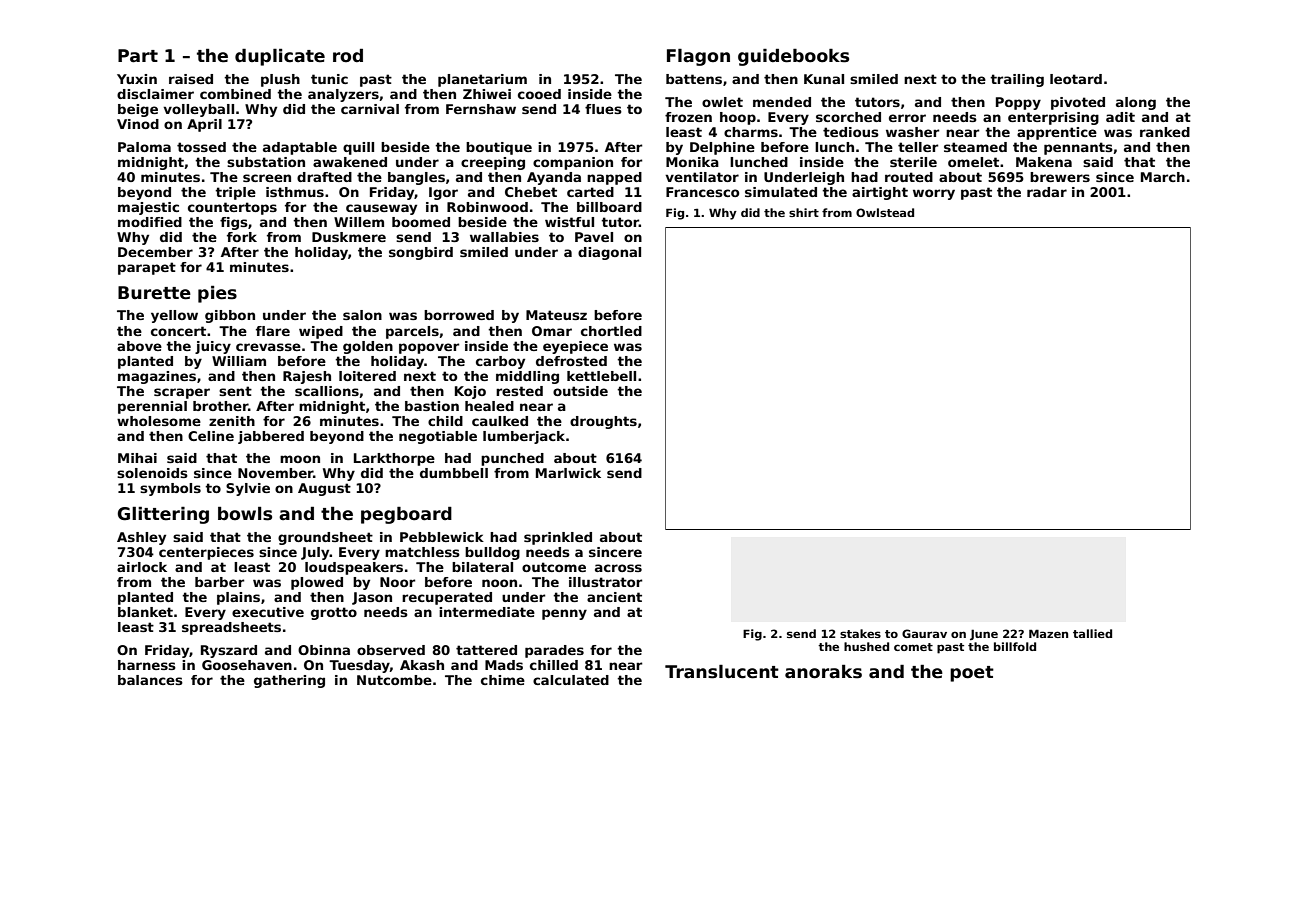 This image has height=924, width=1308. Describe the element at coordinates (698, 57) in the image. I see `Flagon` at that location.
